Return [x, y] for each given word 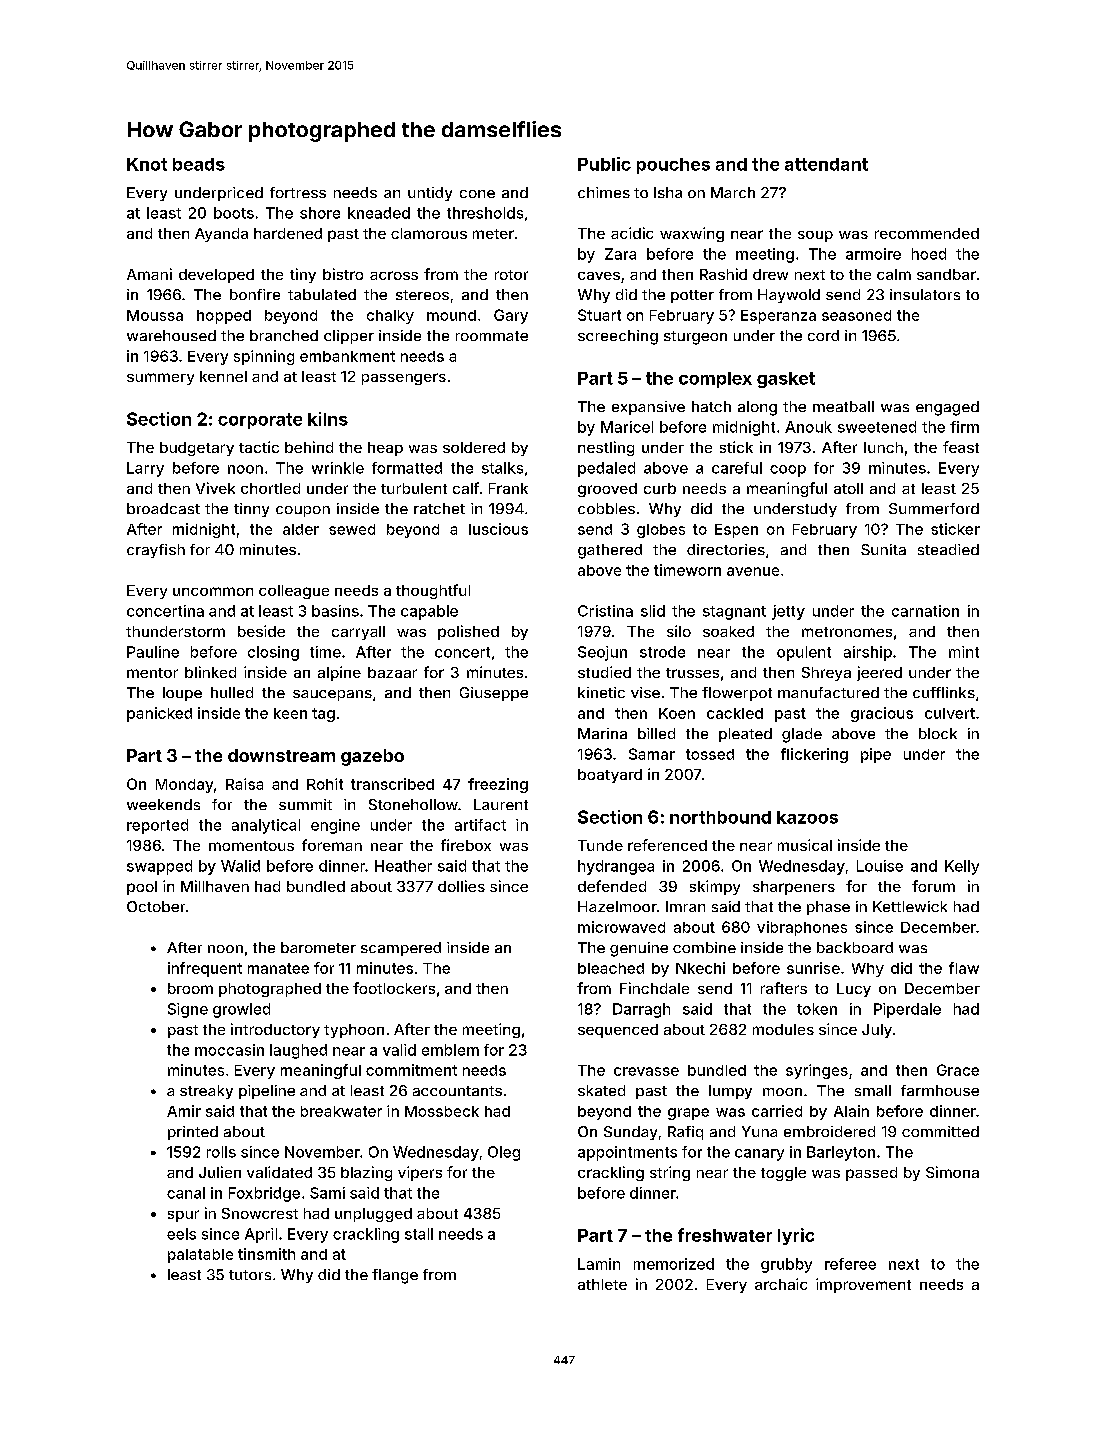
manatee [278, 968]
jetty [788, 612]
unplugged [373, 1215]
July [877, 1031]
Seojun [602, 653]
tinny [251, 510]
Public [604, 164]
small [873, 1090]
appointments [627, 1153]
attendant [826, 164]
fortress [298, 192]
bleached [611, 968]
